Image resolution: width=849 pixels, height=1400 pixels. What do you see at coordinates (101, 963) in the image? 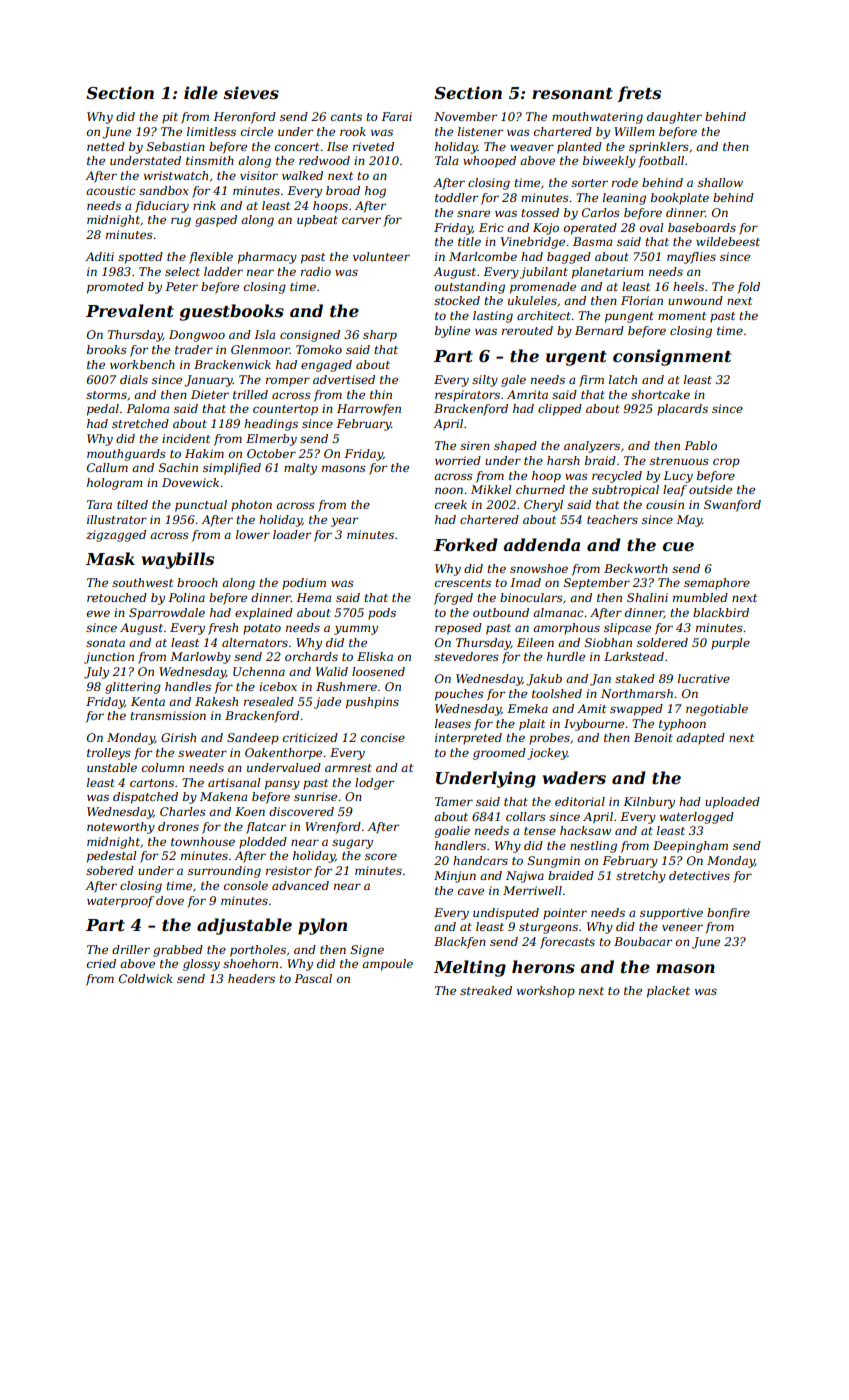
I see `cried` at bounding box center [101, 963].
